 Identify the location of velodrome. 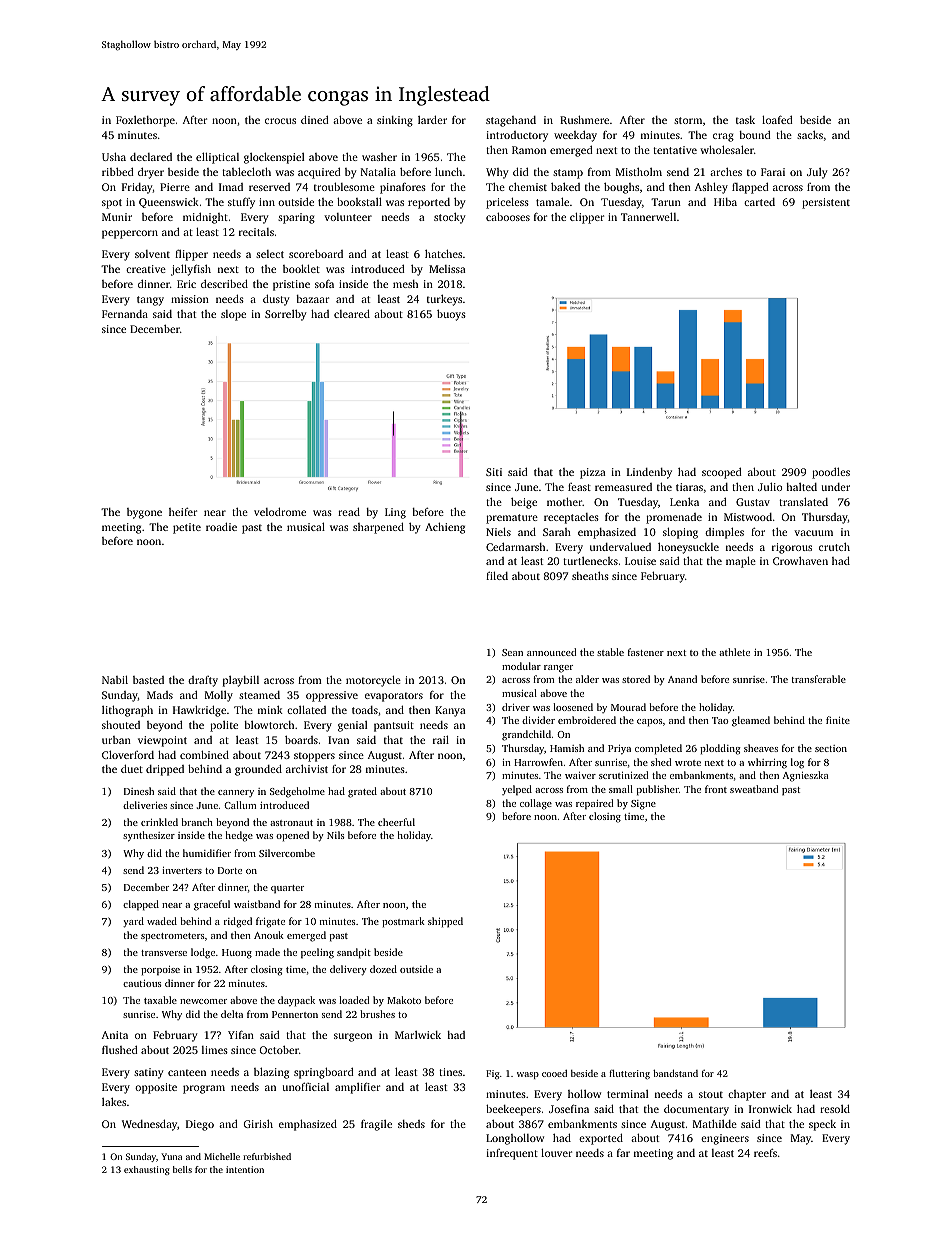
(280, 511).
